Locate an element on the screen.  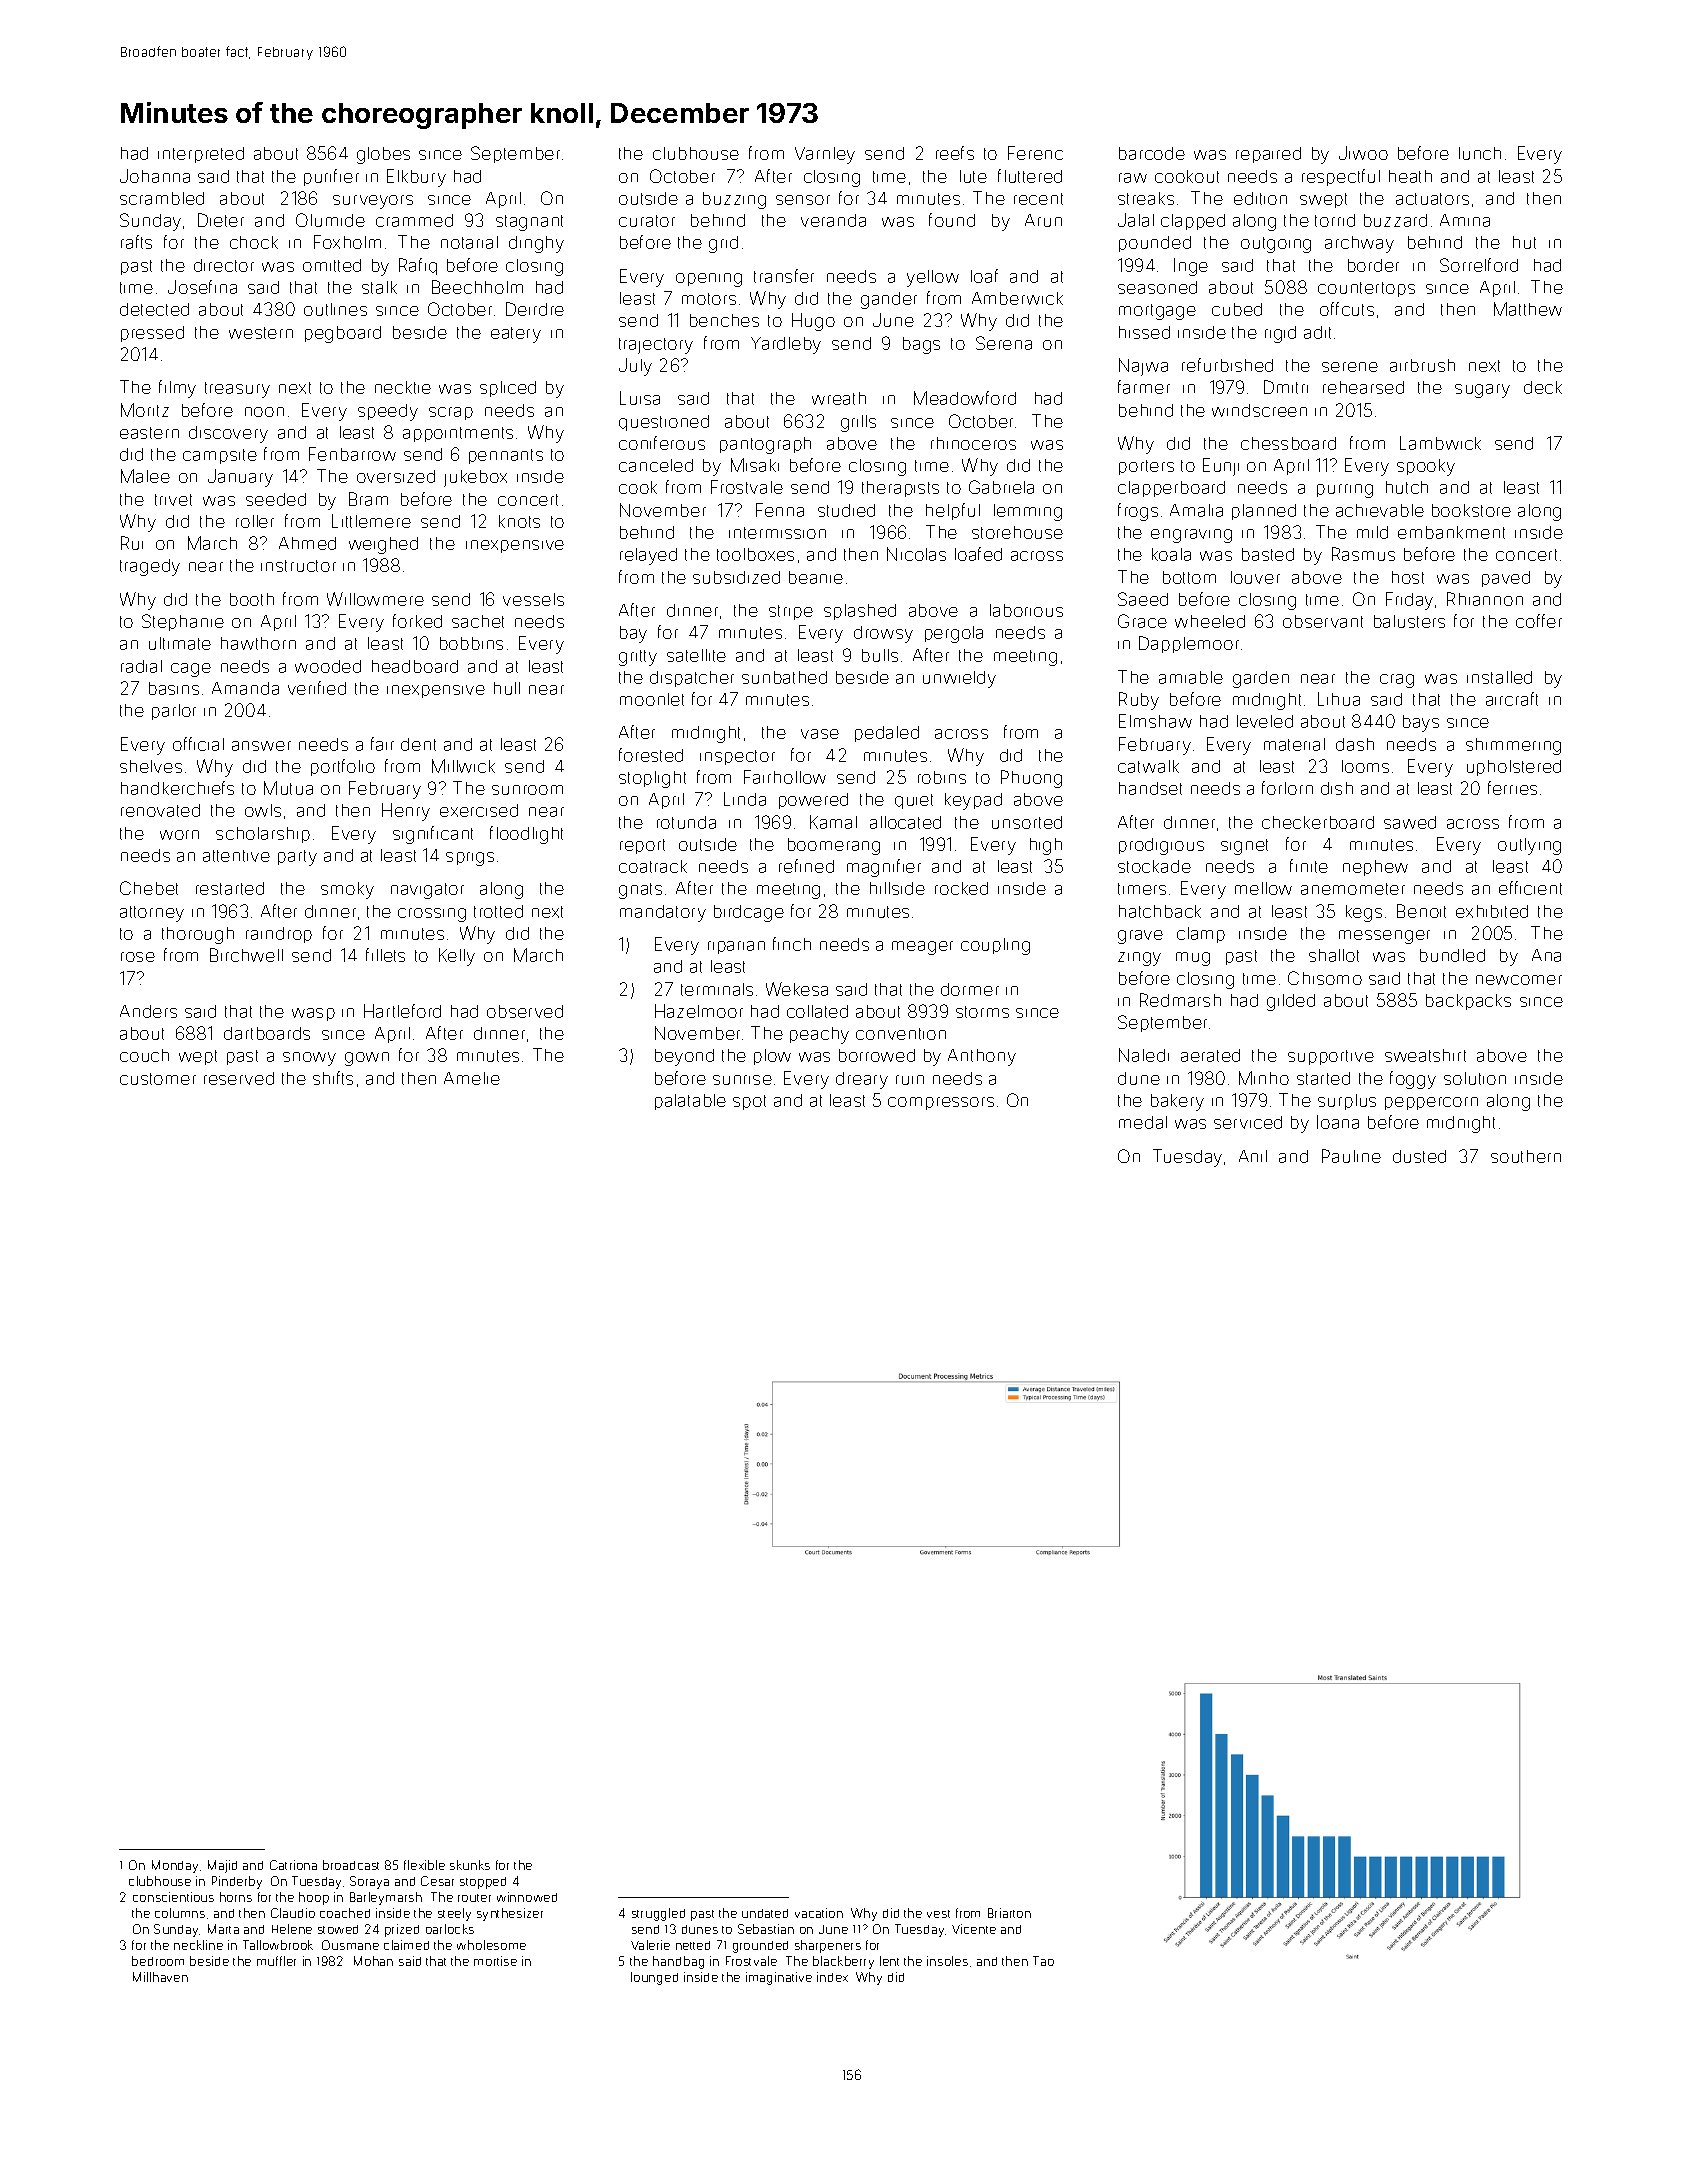
Jiwoo is located at coordinates (1363, 153).
